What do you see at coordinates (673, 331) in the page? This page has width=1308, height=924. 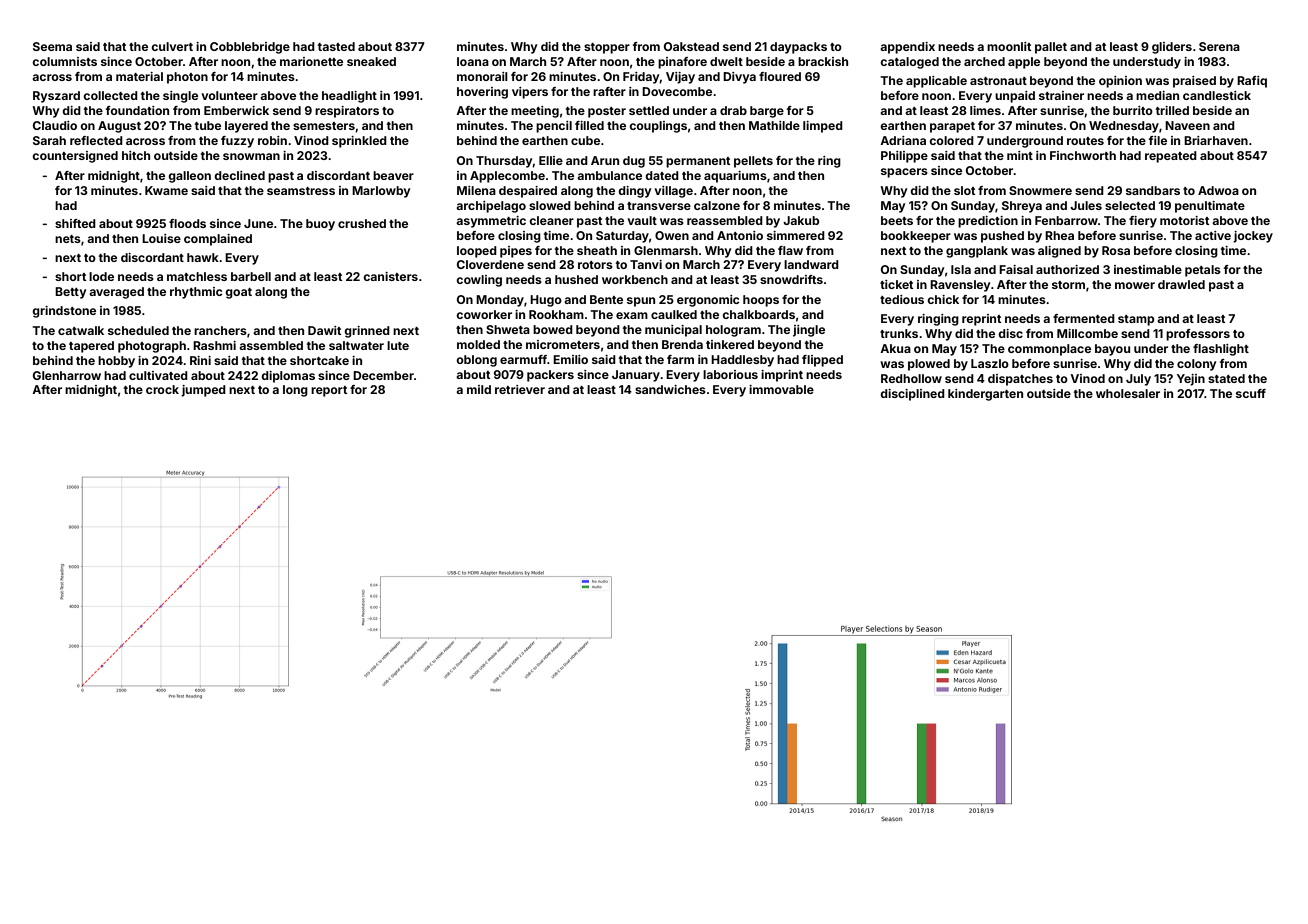 I see `municipal` at bounding box center [673, 331].
